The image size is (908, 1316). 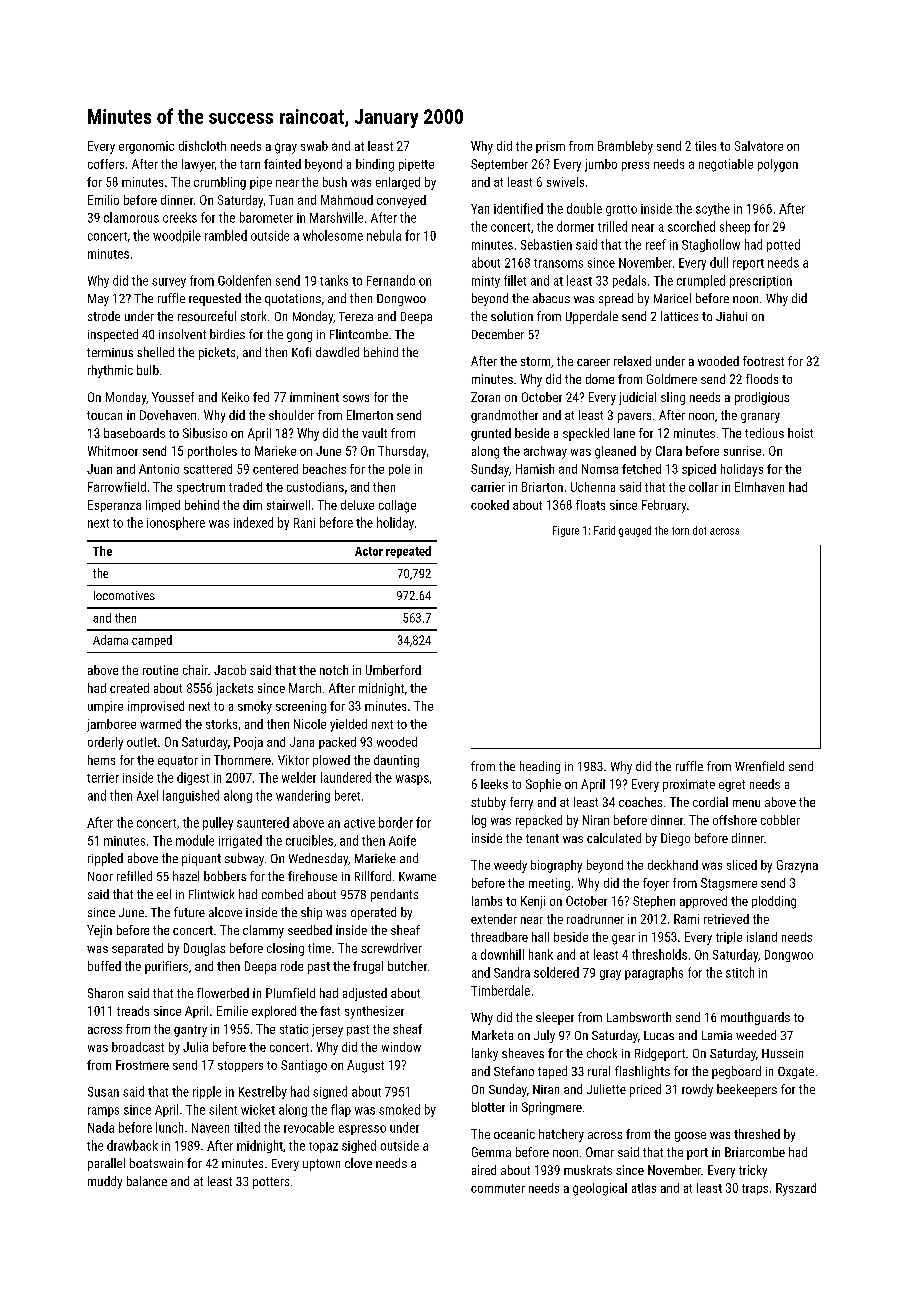 I want to click on Yejin, so click(x=99, y=931).
